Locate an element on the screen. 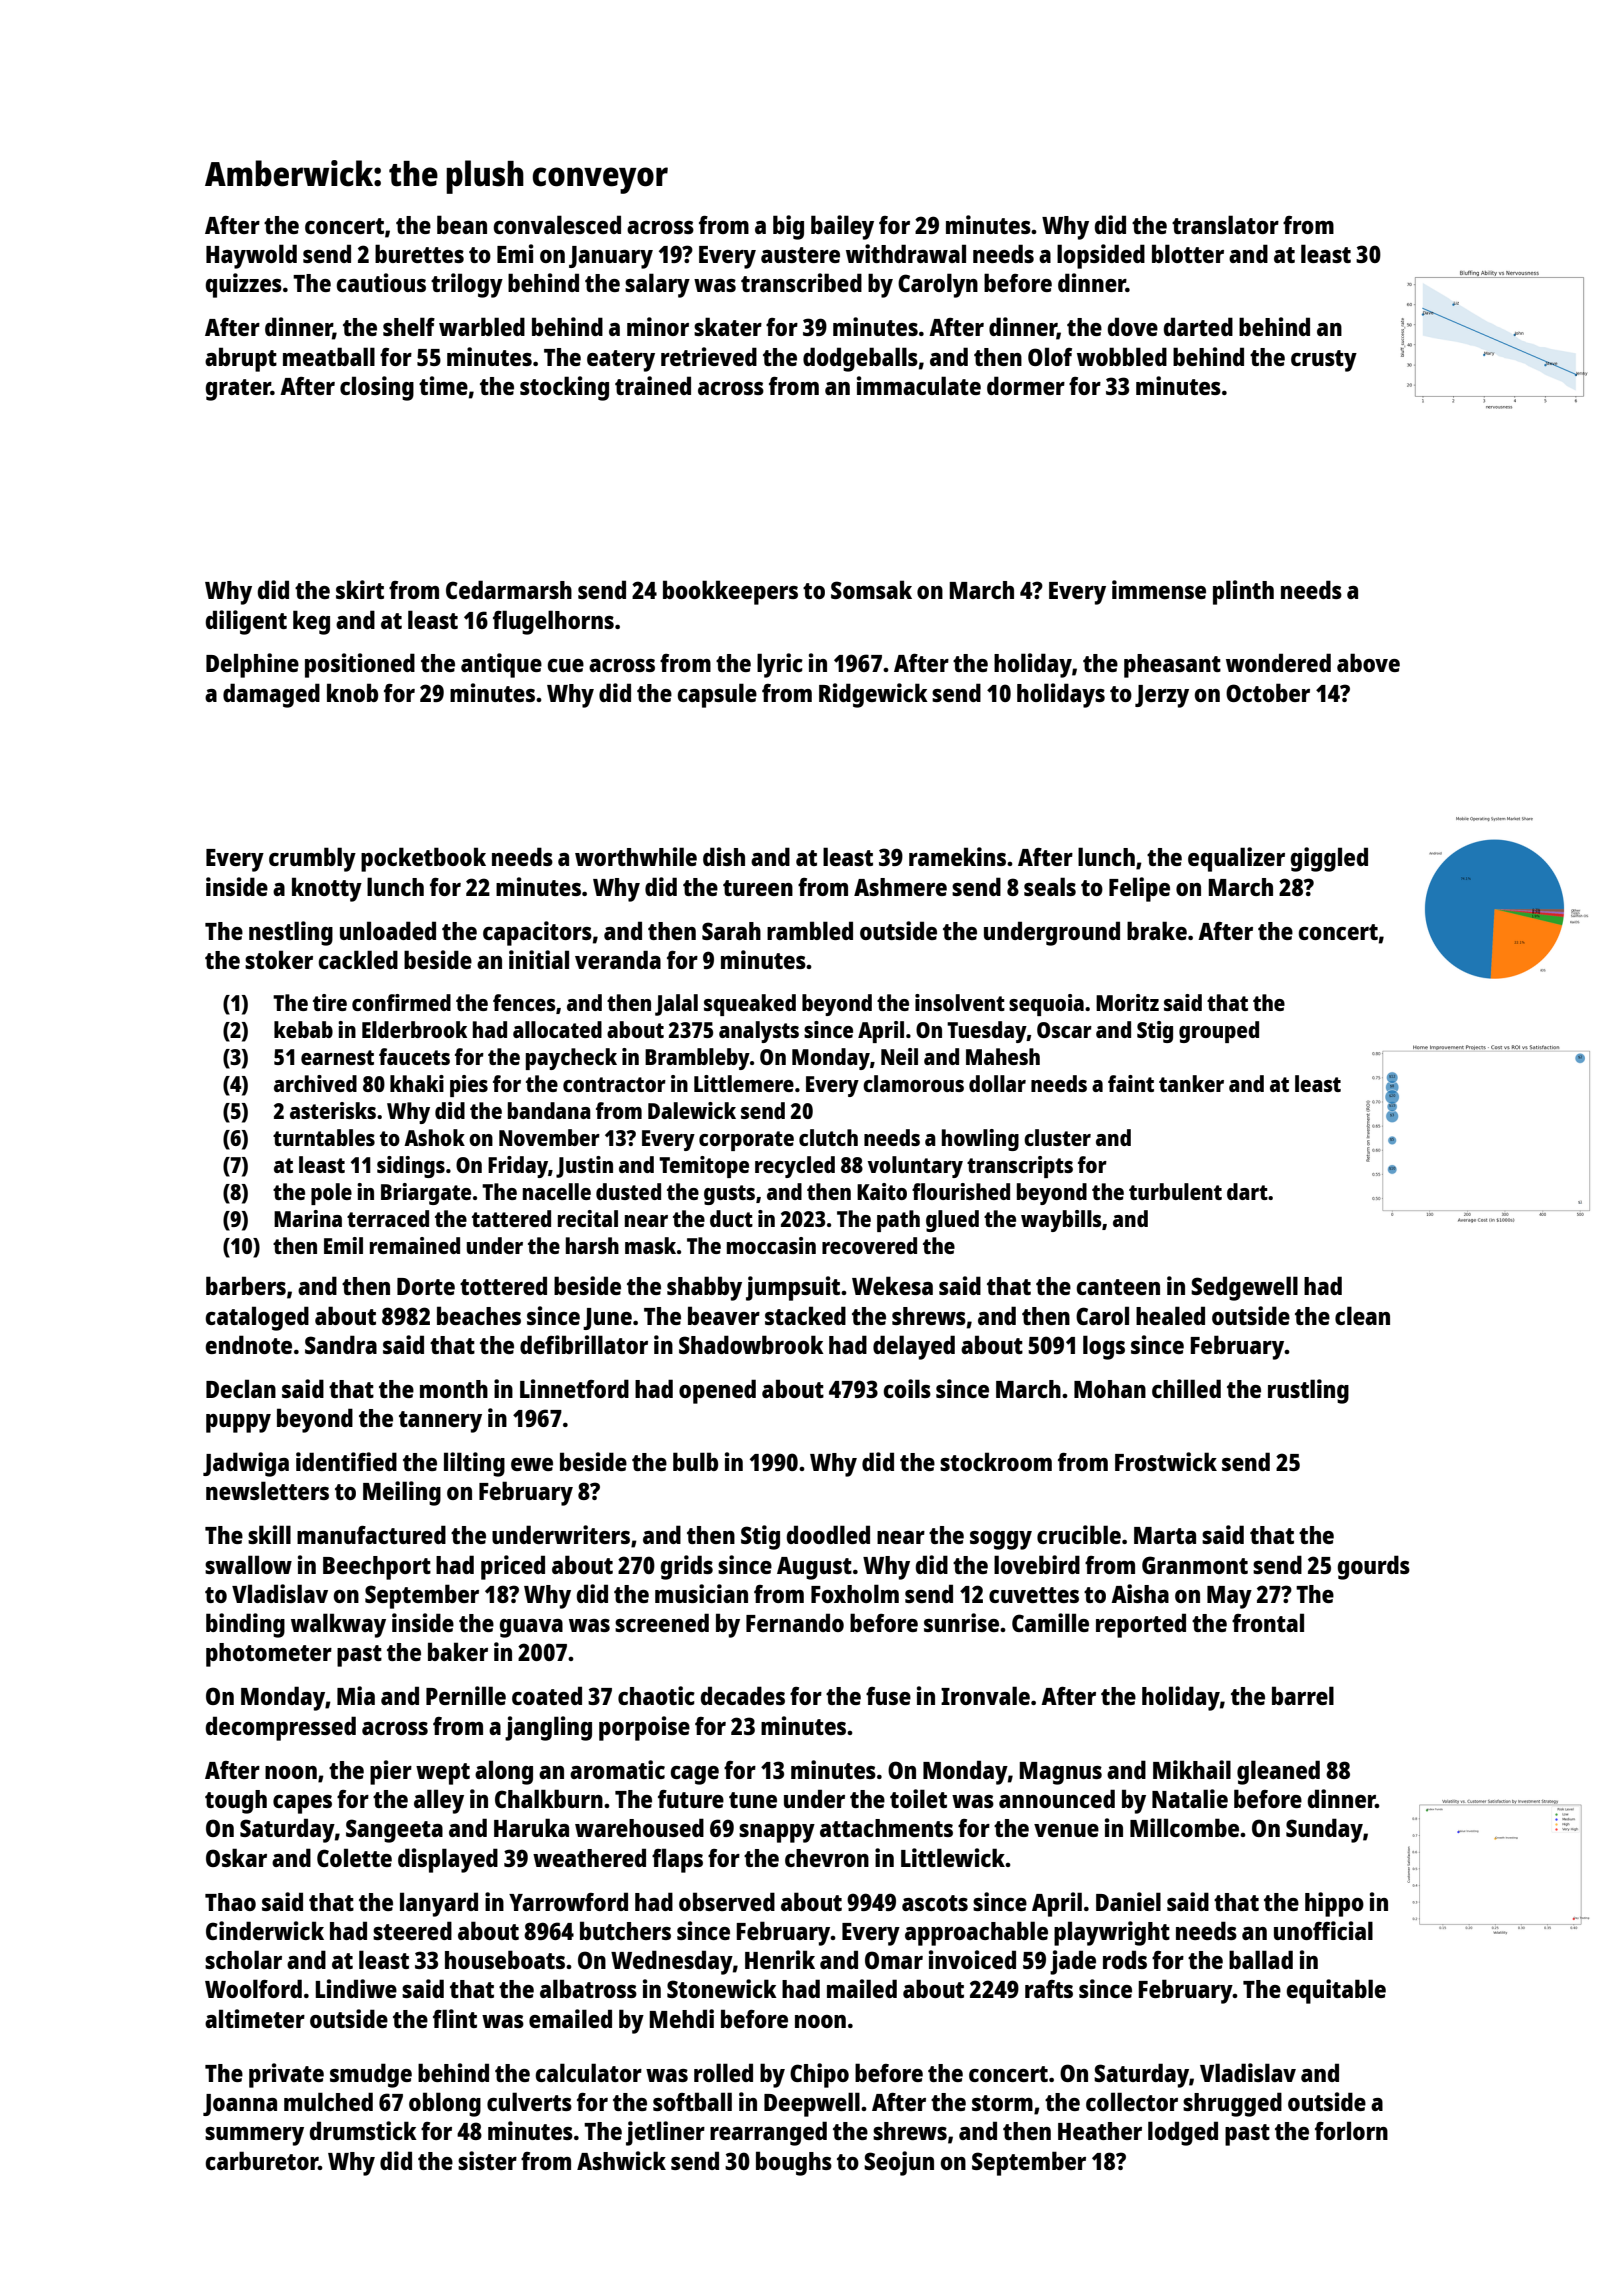 This screenshot has height=2292, width=1620. closing is located at coordinates (377, 388).
